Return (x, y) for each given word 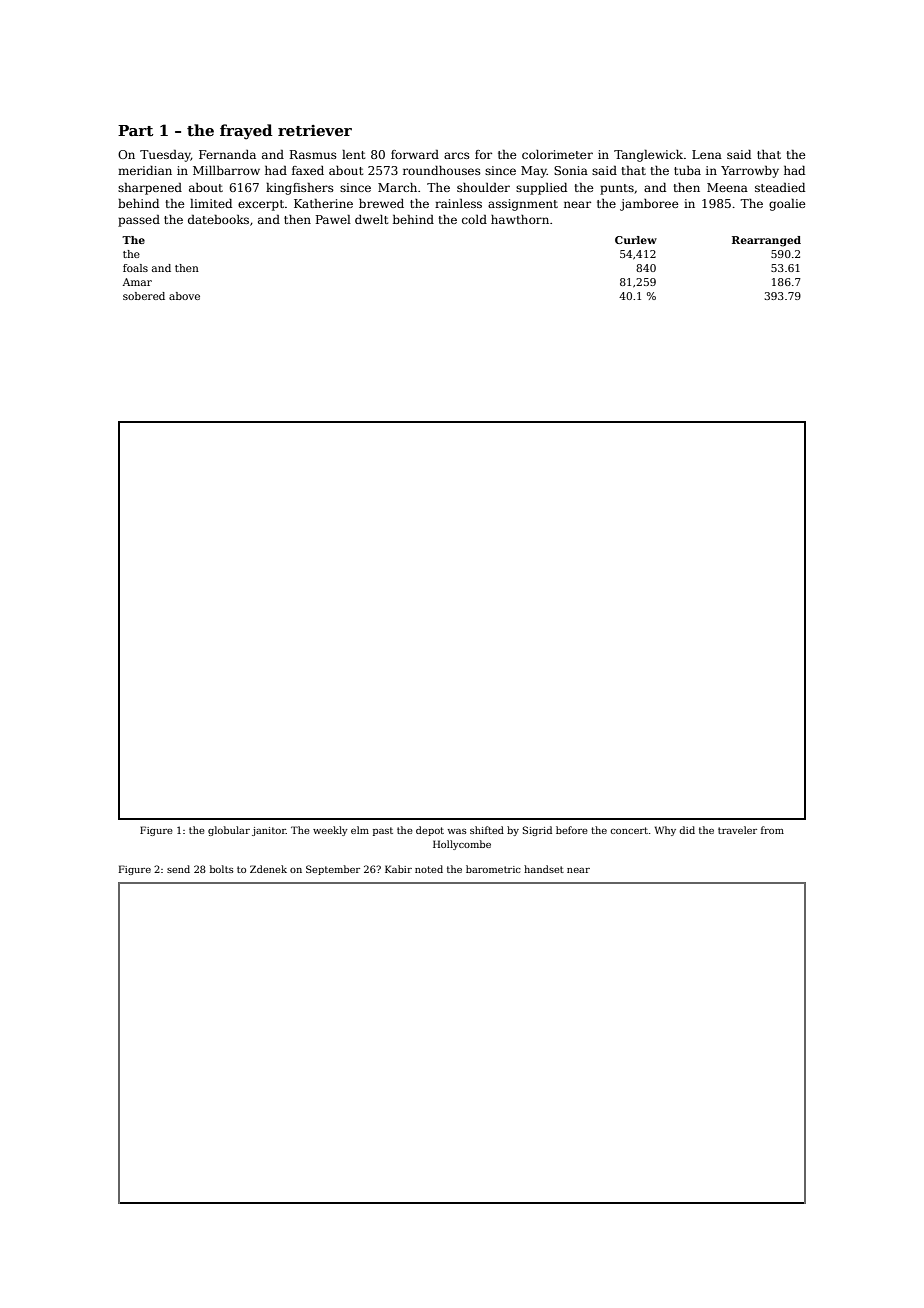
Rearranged (766, 241)
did (687, 830)
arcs (457, 155)
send (178, 869)
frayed (246, 132)
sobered (144, 296)
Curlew (636, 240)
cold (474, 219)
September (333, 870)
